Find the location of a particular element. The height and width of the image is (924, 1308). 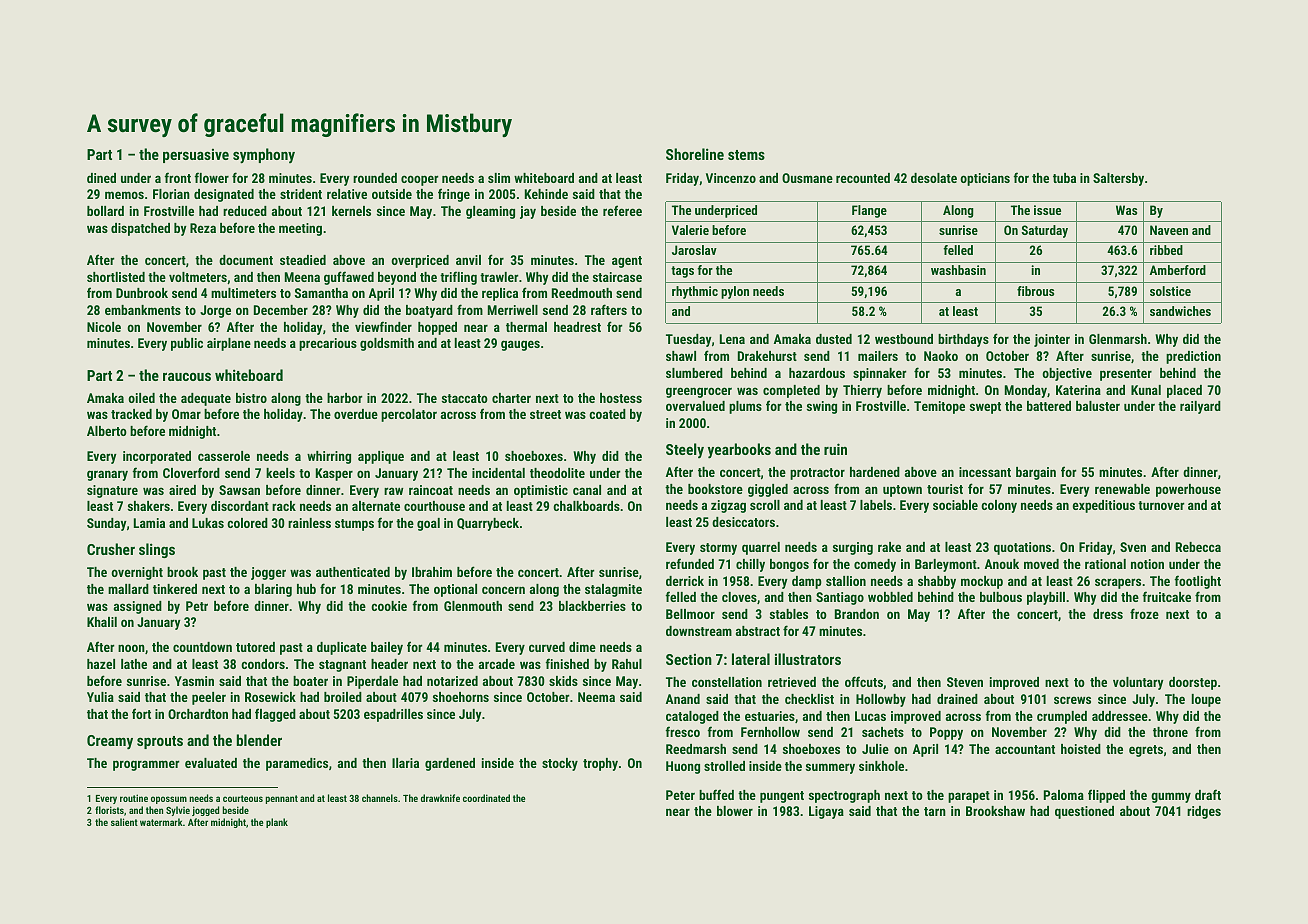

desolate is located at coordinates (934, 178).
